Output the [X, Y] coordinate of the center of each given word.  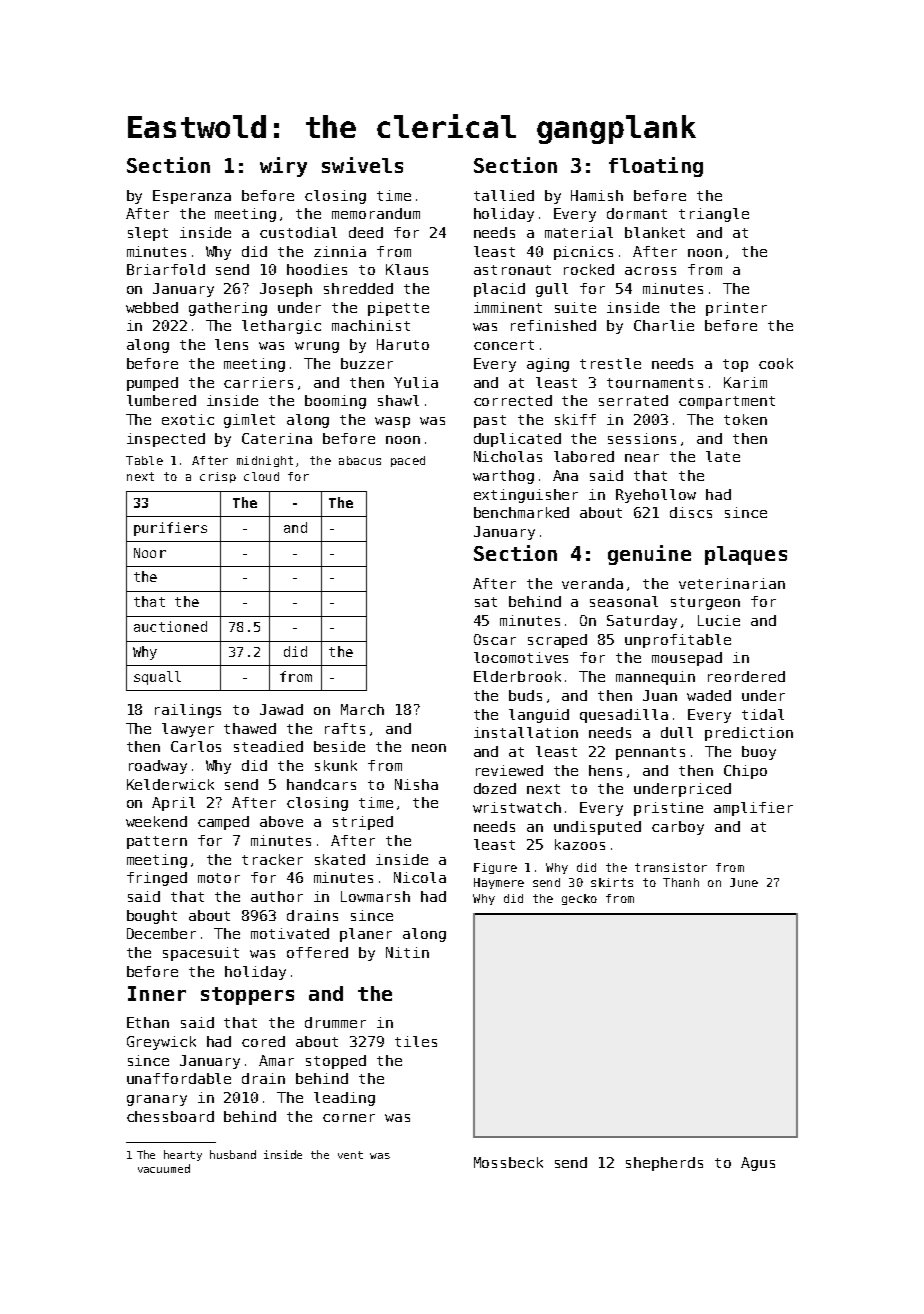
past [490, 421]
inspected [166, 440]
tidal [763, 714]
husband [233, 1154]
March [362, 709]
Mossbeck [508, 1162]
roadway [158, 767]
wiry [283, 167]
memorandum [376, 213]
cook [776, 363]
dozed [495, 788]
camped [223, 823]
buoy [759, 753]
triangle [714, 215]
